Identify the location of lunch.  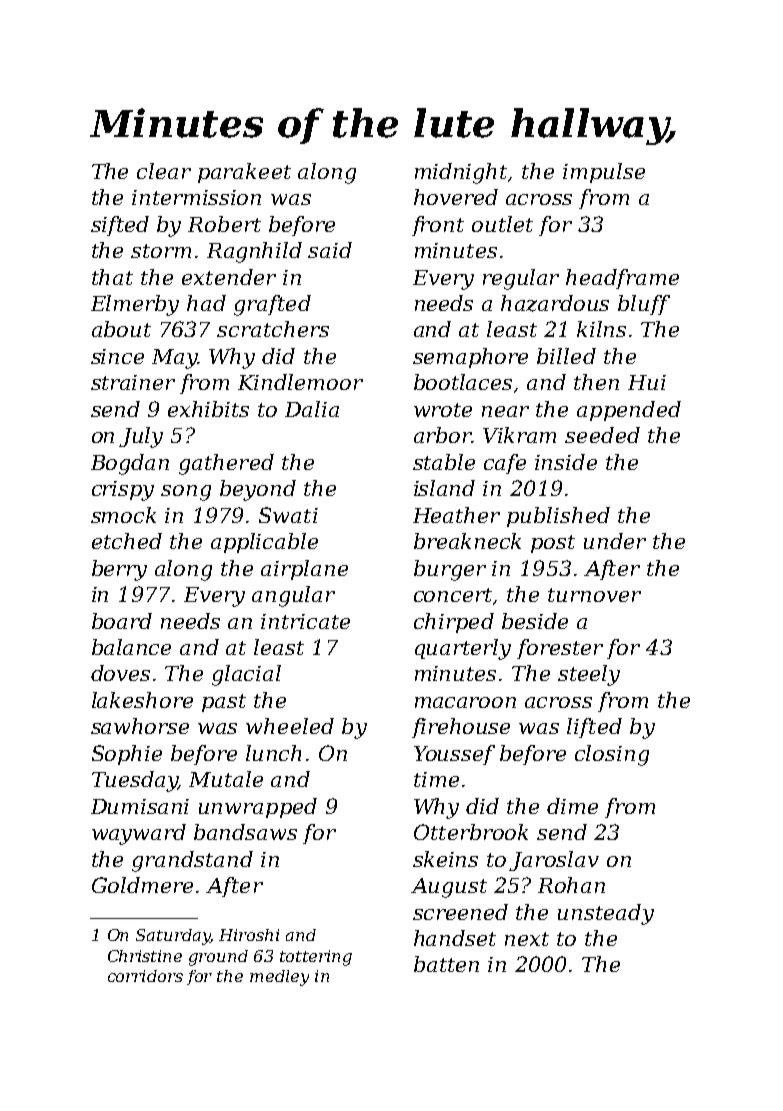
(273, 753).
